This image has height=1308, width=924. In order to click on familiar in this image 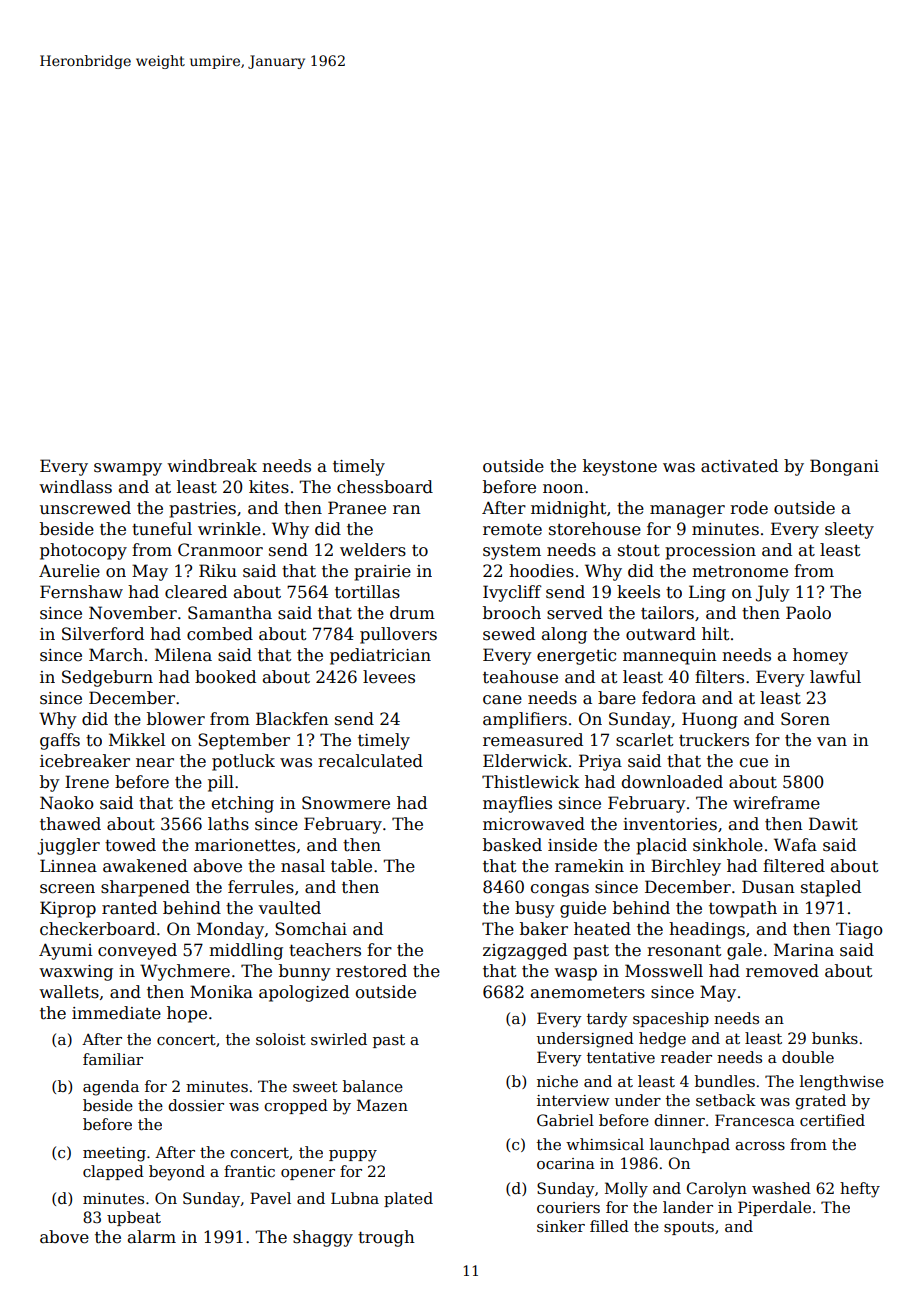, I will do `click(113, 1059)`.
